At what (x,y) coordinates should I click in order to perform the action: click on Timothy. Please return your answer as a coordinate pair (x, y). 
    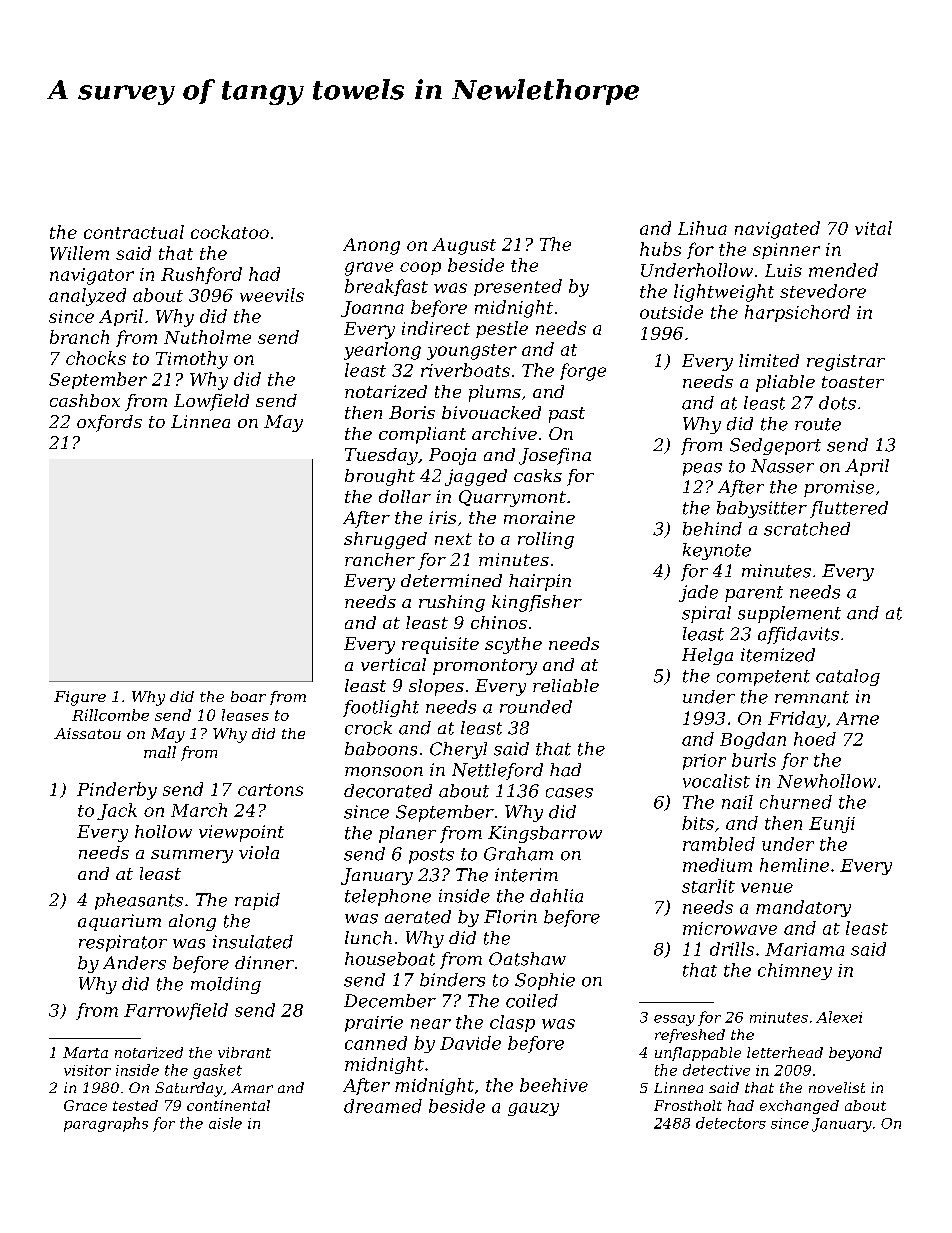
    Looking at the image, I should click on (192, 360).
